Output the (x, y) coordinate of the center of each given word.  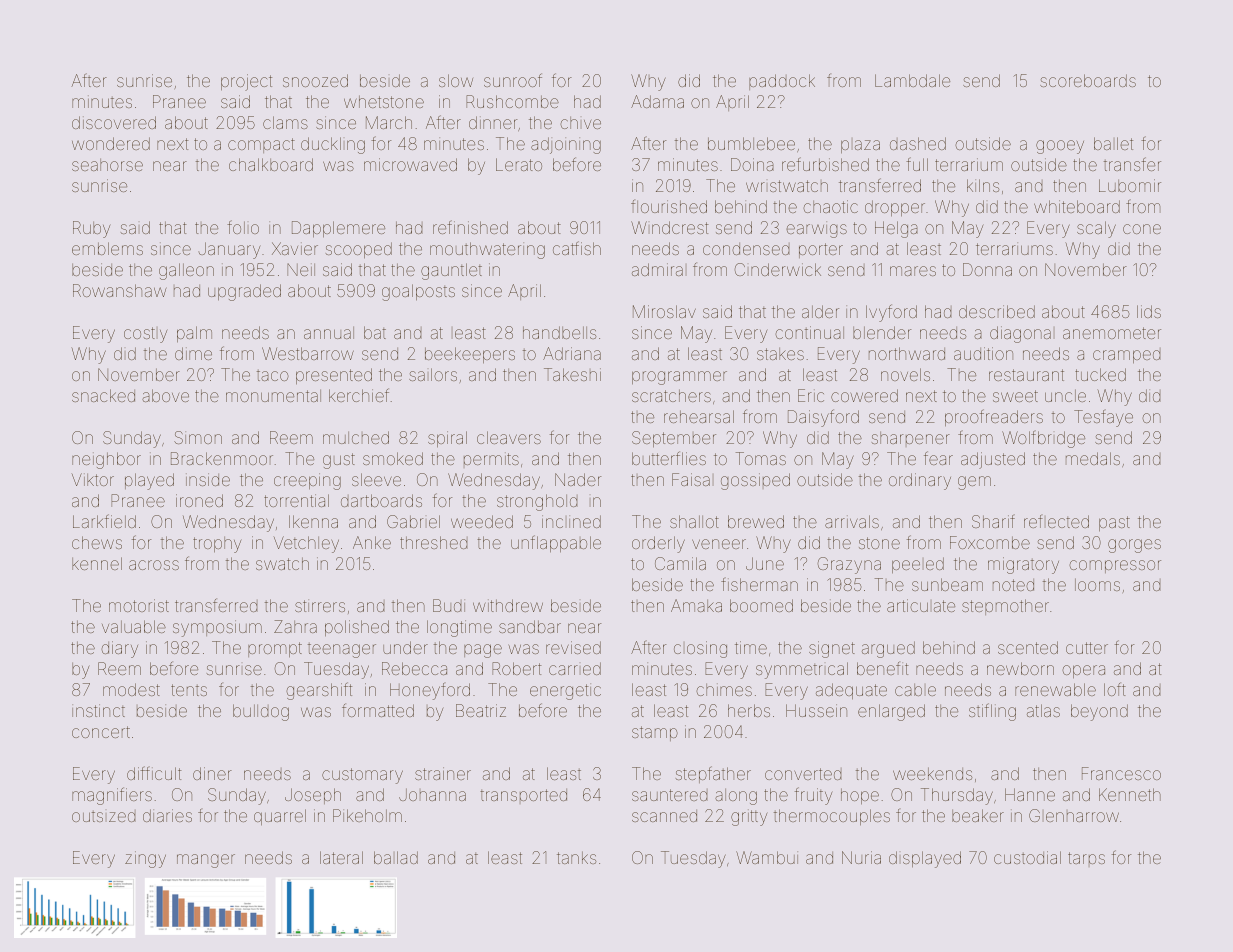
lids (1149, 311)
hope (860, 796)
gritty (749, 818)
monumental (273, 396)
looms (1097, 585)
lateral (341, 857)
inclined (571, 521)
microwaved (410, 164)
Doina (752, 164)
